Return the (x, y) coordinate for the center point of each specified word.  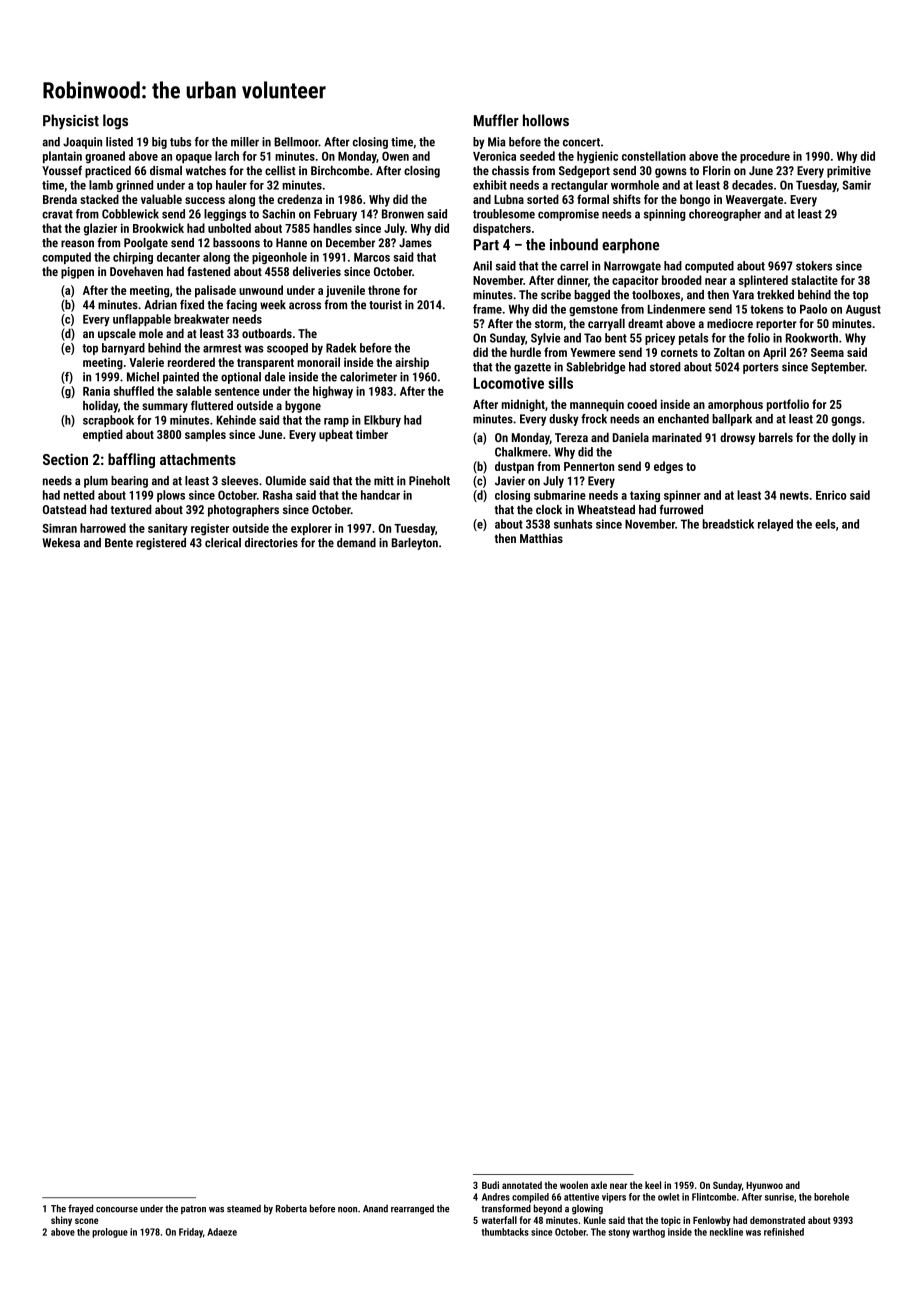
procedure (765, 157)
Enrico (831, 495)
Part (486, 245)
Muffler (496, 120)
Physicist (71, 122)
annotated (522, 1185)
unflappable (142, 320)
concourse (117, 1210)
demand (356, 543)
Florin (717, 170)
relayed (775, 525)
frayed (80, 1209)
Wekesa (61, 543)
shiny (61, 1221)
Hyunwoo (764, 1186)
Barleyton (415, 544)
